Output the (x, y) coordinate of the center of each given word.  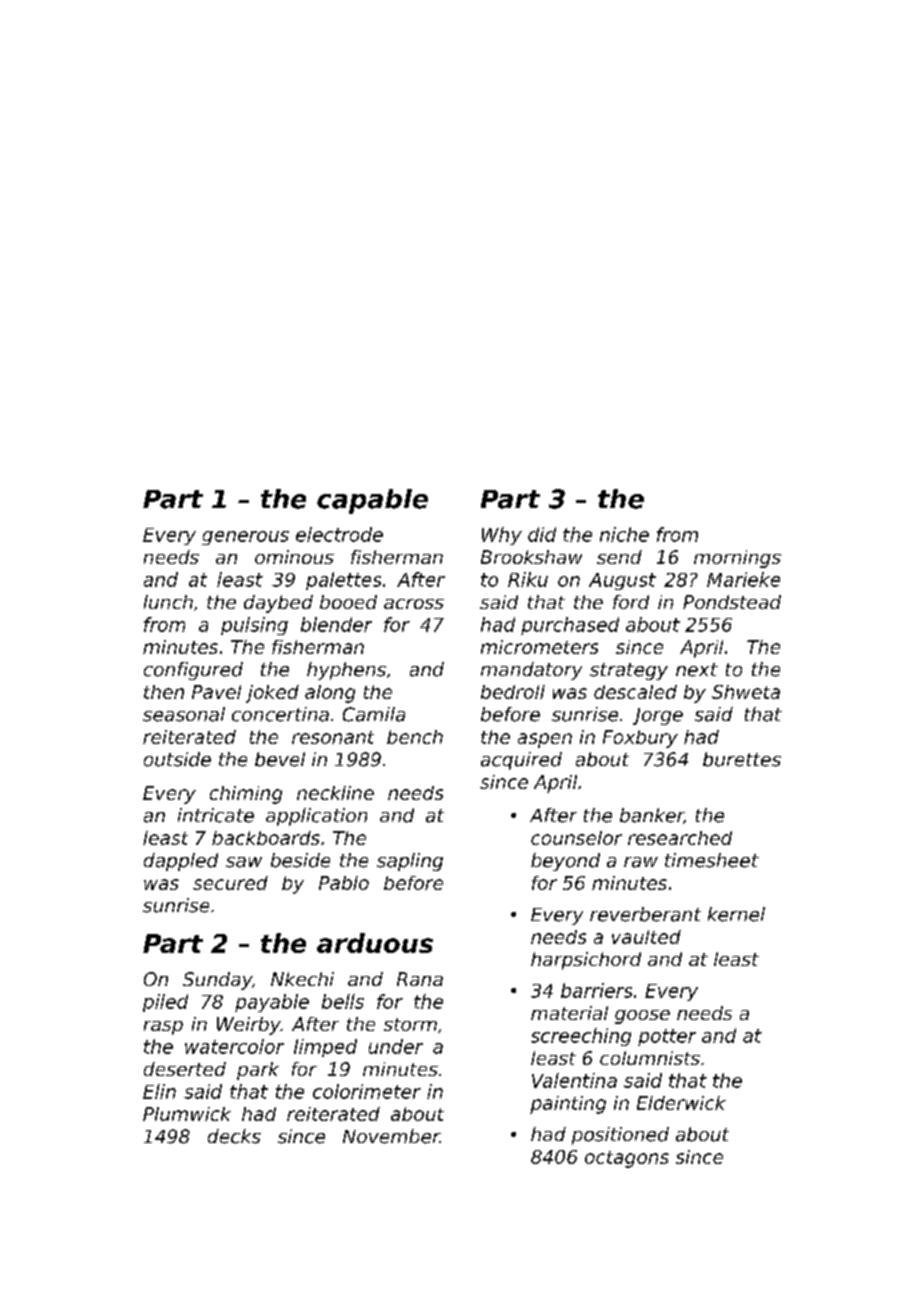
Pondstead (732, 602)
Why (502, 536)
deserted (185, 1069)
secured (230, 883)
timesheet (712, 860)
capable (372, 501)
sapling (410, 862)
